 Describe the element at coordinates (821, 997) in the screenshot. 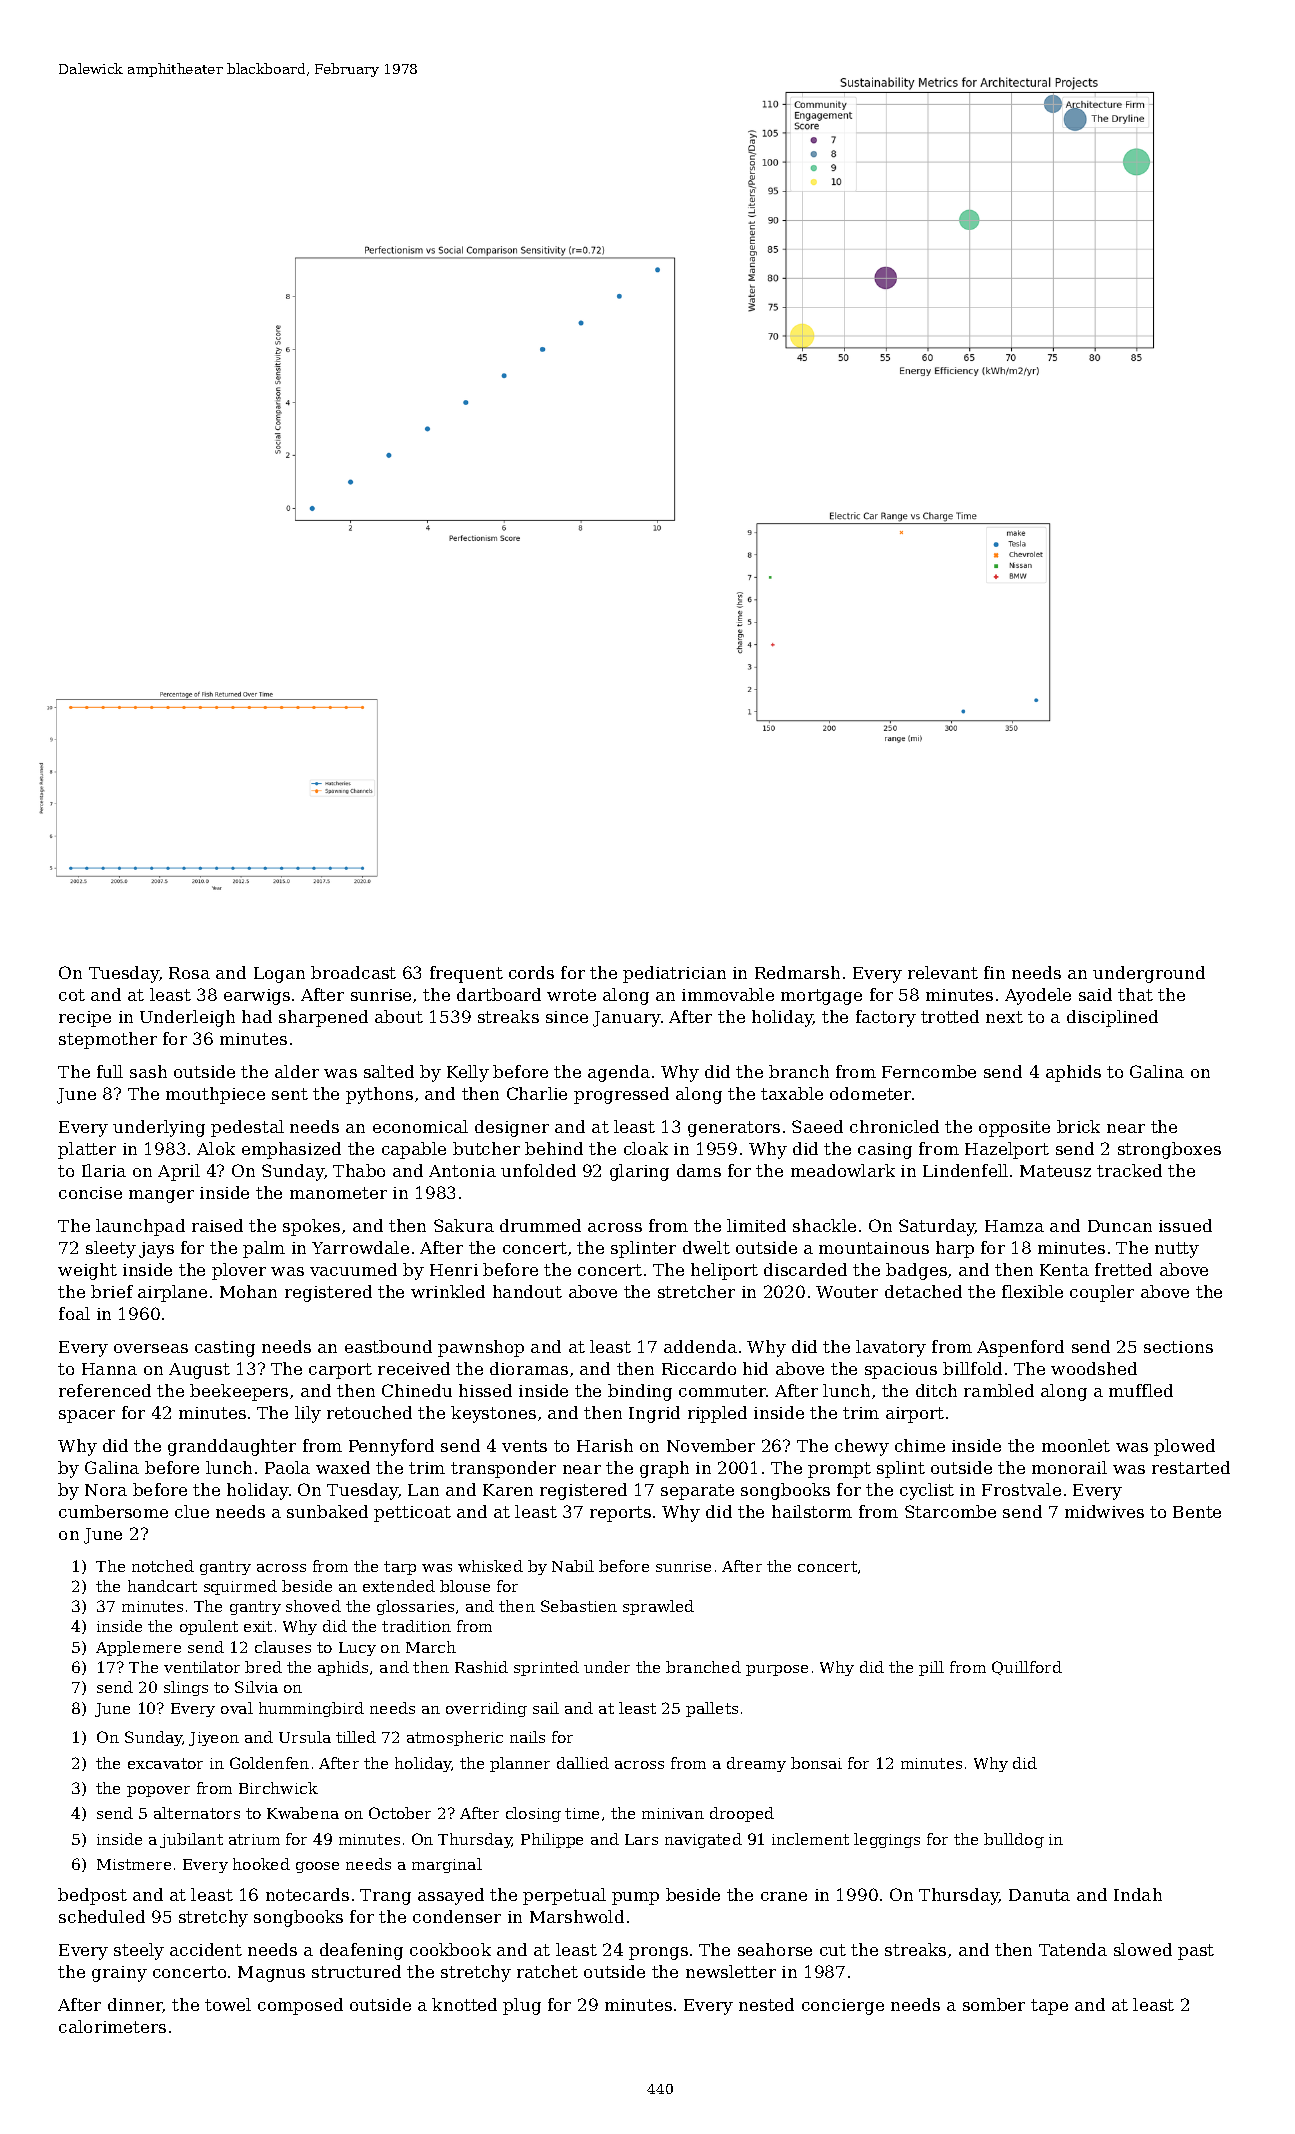

I see `mortgage` at that location.
